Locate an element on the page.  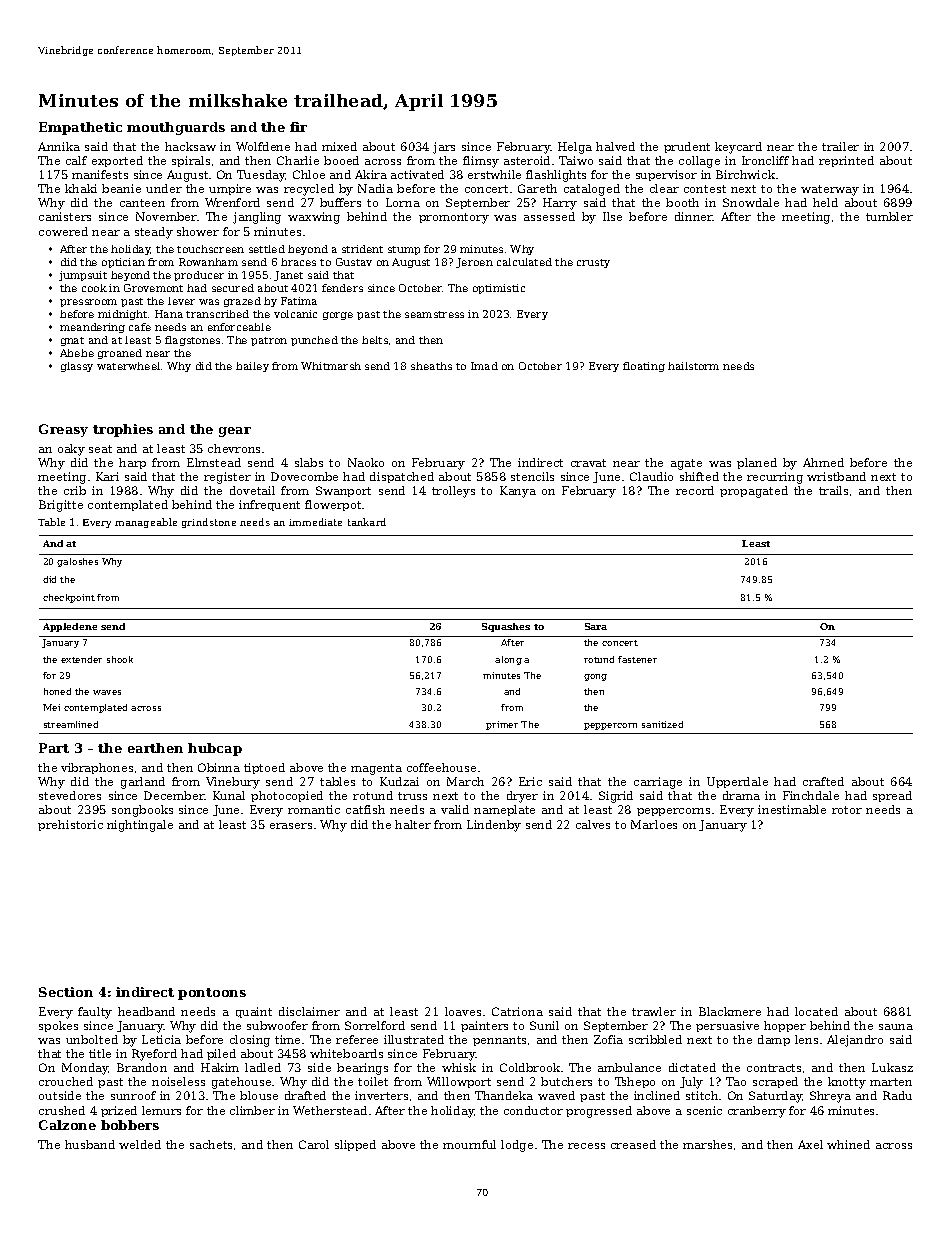
mouthguards is located at coordinates (176, 128).
